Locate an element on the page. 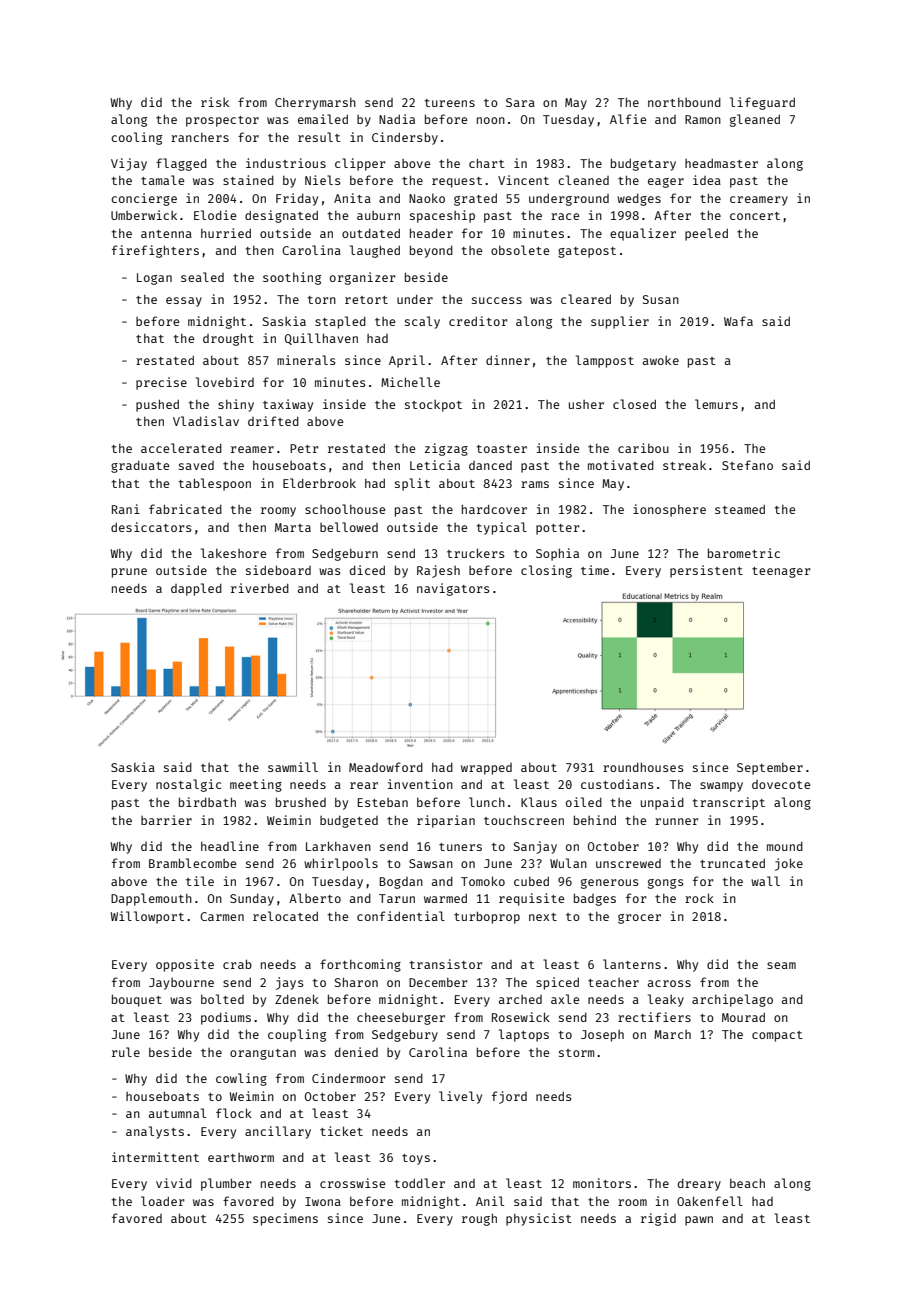 The image size is (924, 1308). tureens is located at coordinates (450, 103).
